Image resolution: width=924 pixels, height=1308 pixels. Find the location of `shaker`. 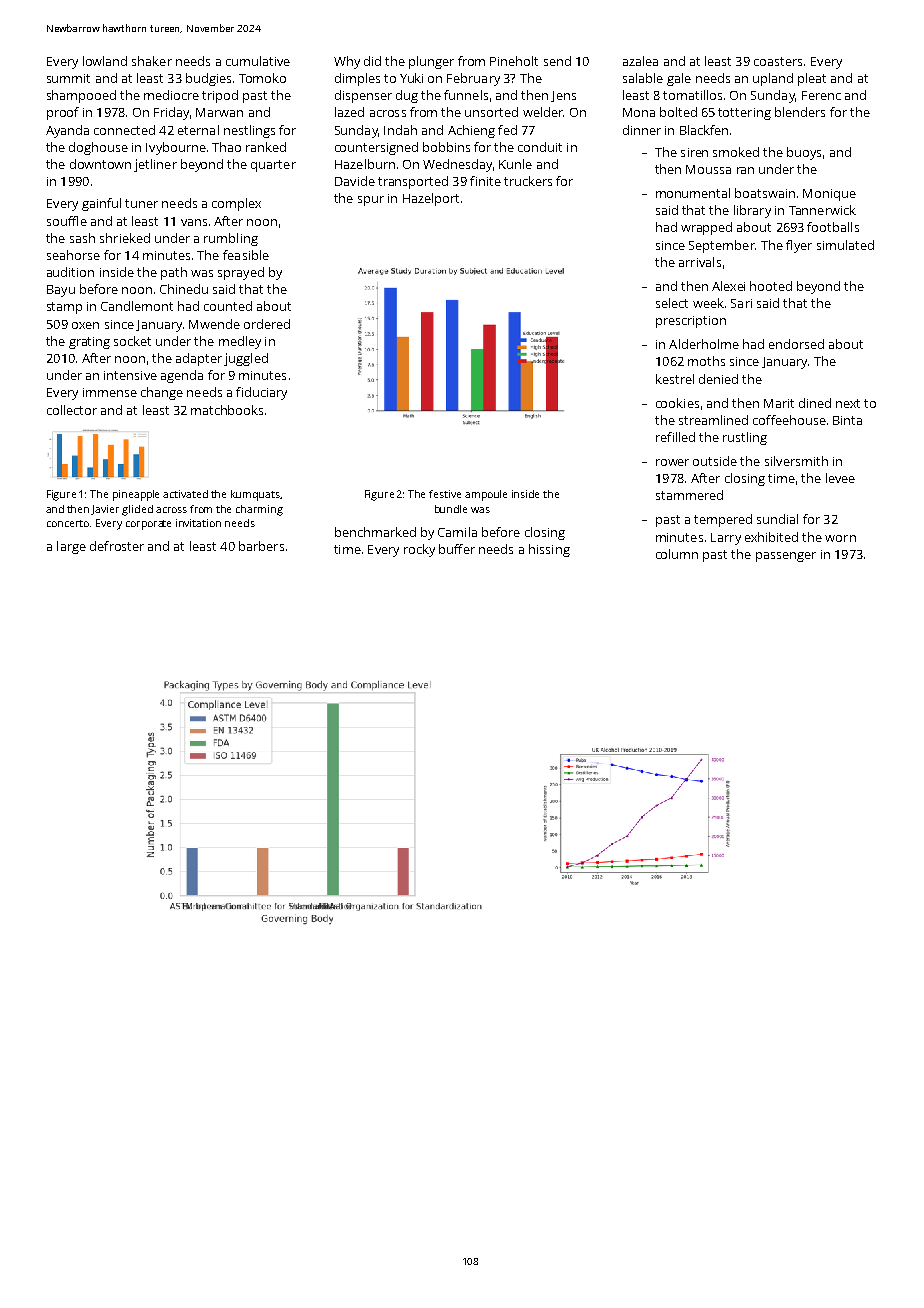

shaker is located at coordinates (152, 61).
